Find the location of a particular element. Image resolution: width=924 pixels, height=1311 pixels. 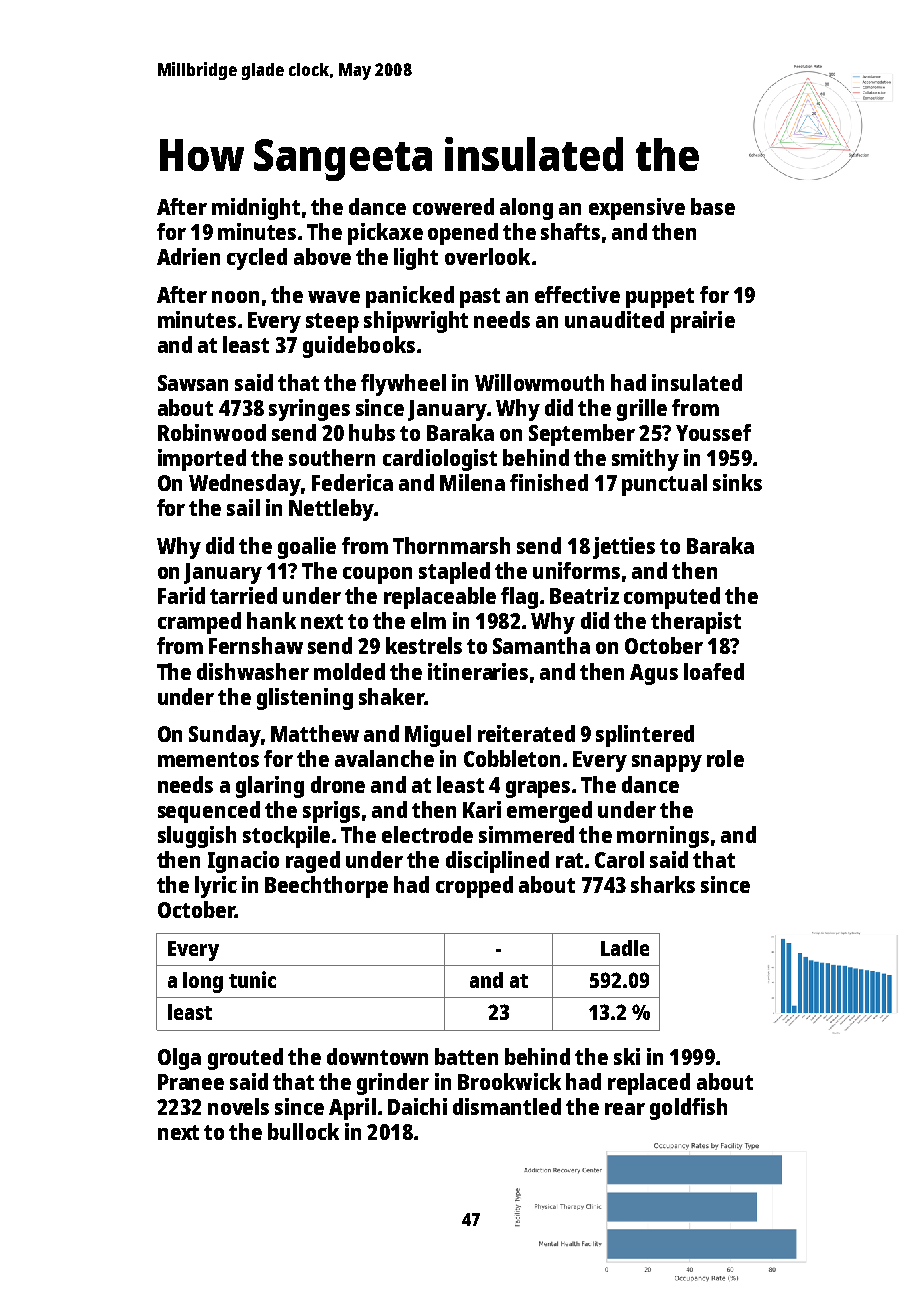

sail is located at coordinates (243, 507).
